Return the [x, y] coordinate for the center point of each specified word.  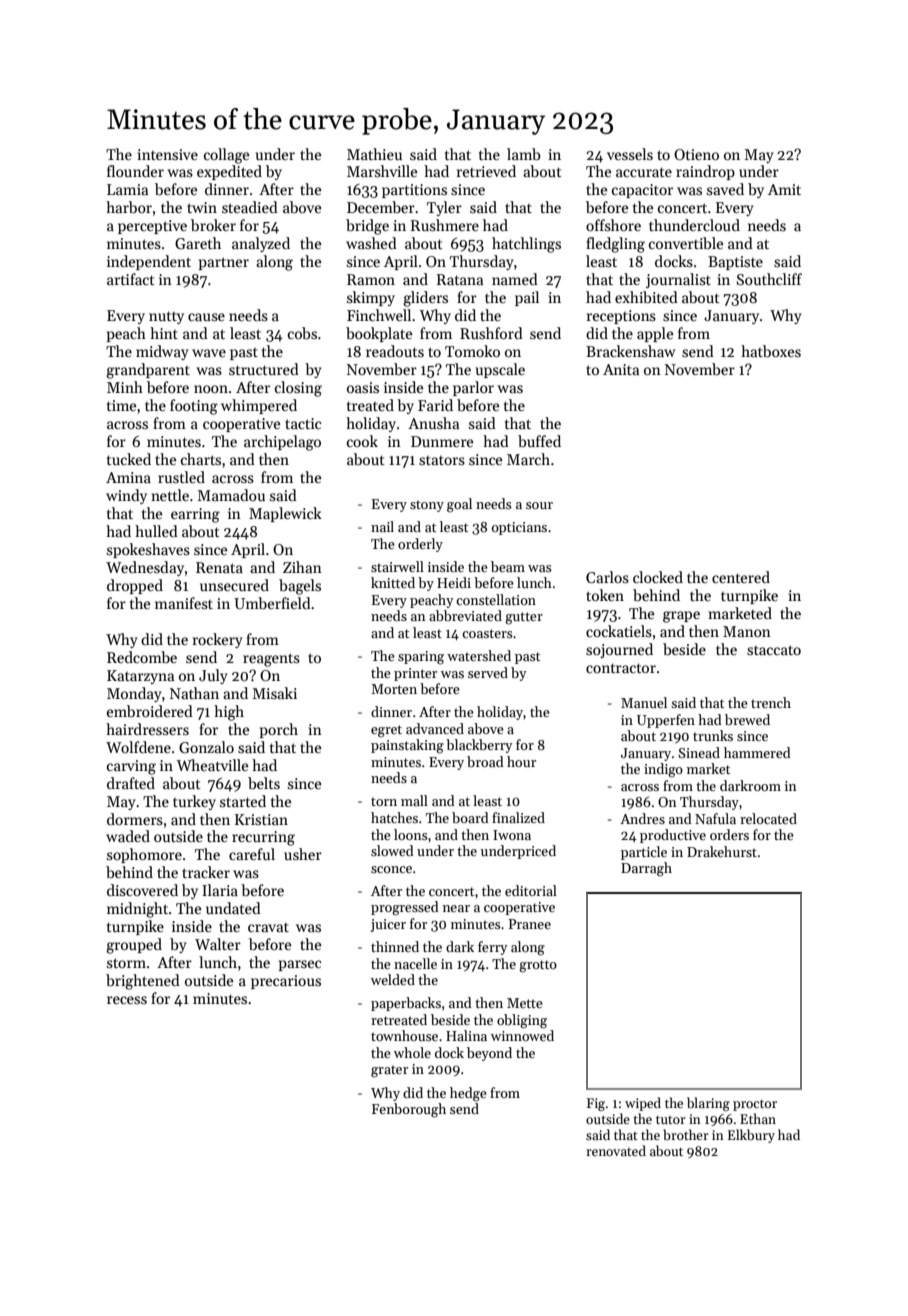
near [456, 908]
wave [209, 353]
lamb [524, 154]
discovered [142, 890]
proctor [755, 1105]
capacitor [642, 191]
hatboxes [771, 351]
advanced [435, 728]
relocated [768, 818]
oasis [363, 387]
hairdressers [147, 729]
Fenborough [409, 1110]
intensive [167, 154]
